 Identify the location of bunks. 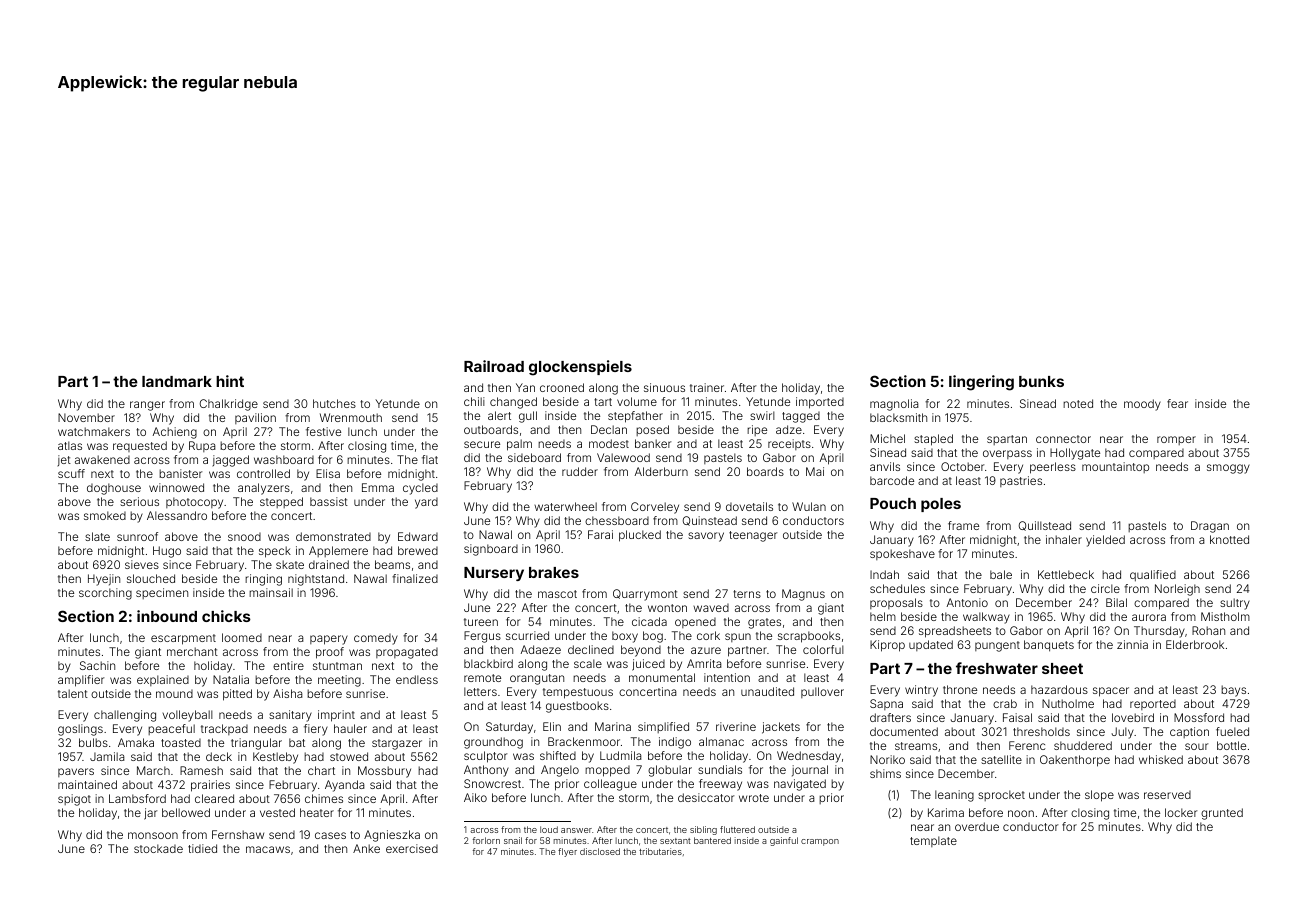
(1041, 381).
